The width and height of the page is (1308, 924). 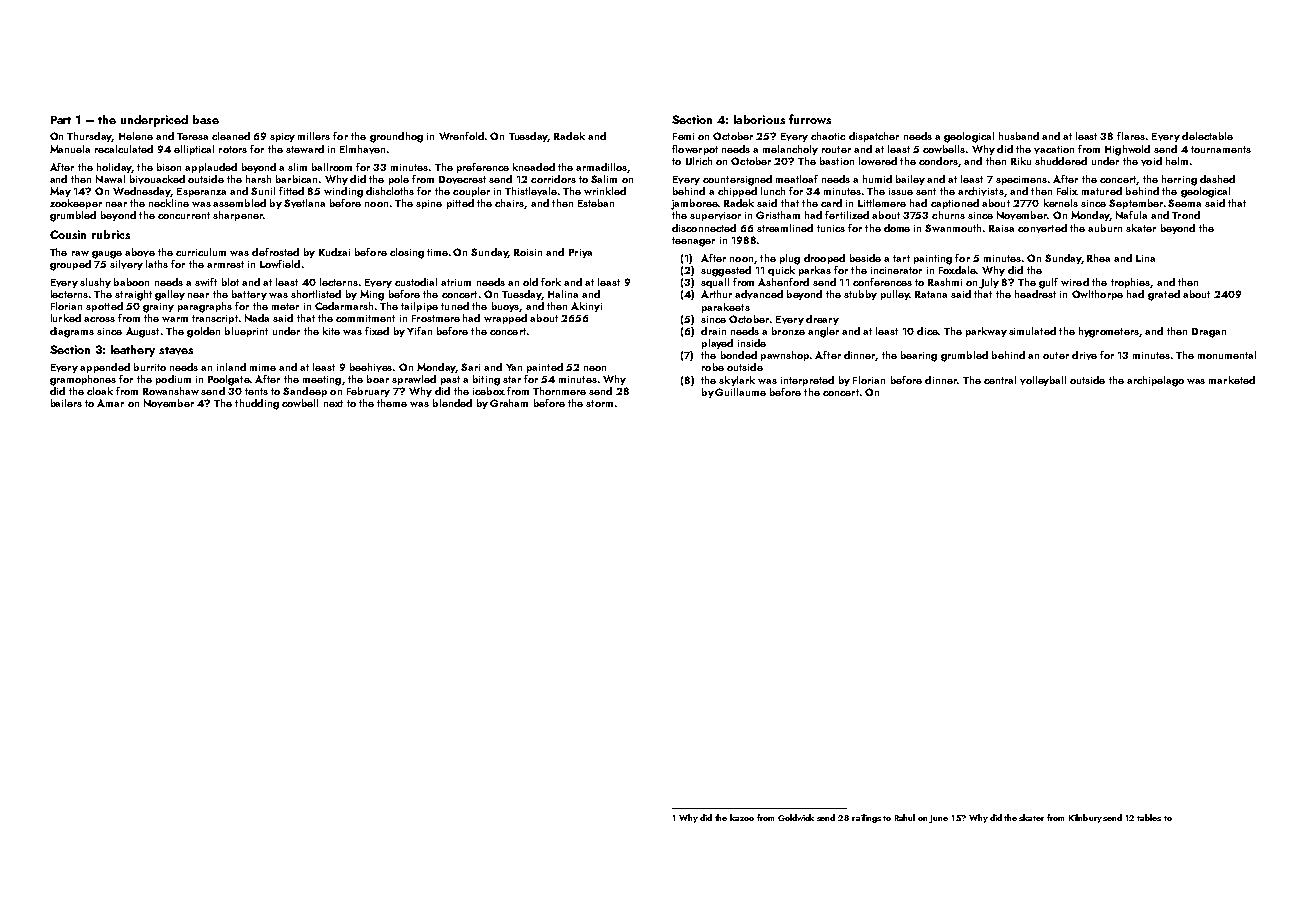 I want to click on Kilnbury, so click(x=1085, y=818).
